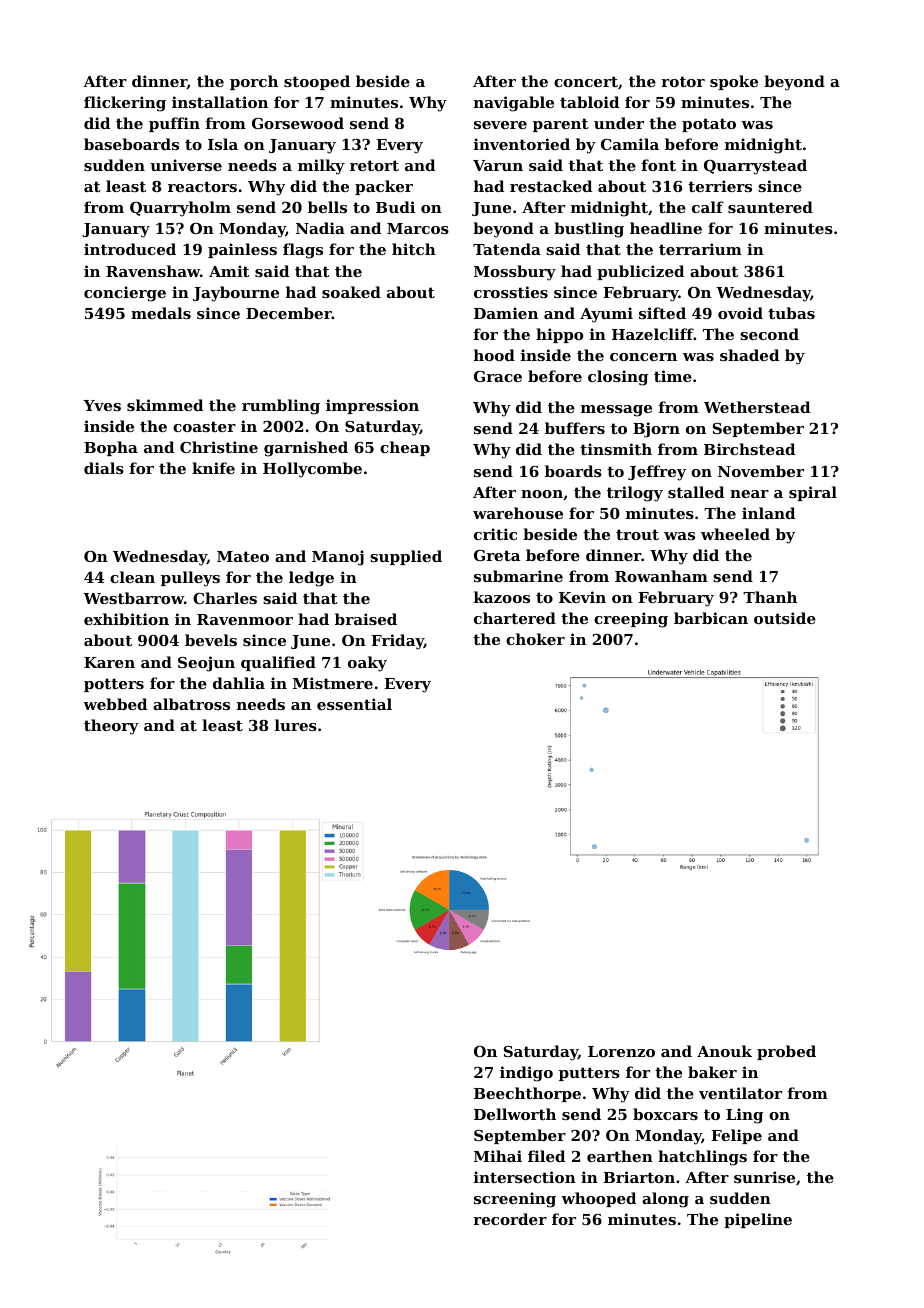  Describe the element at coordinates (740, 1093) in the screenshot. I see `ventilator` at that location.
